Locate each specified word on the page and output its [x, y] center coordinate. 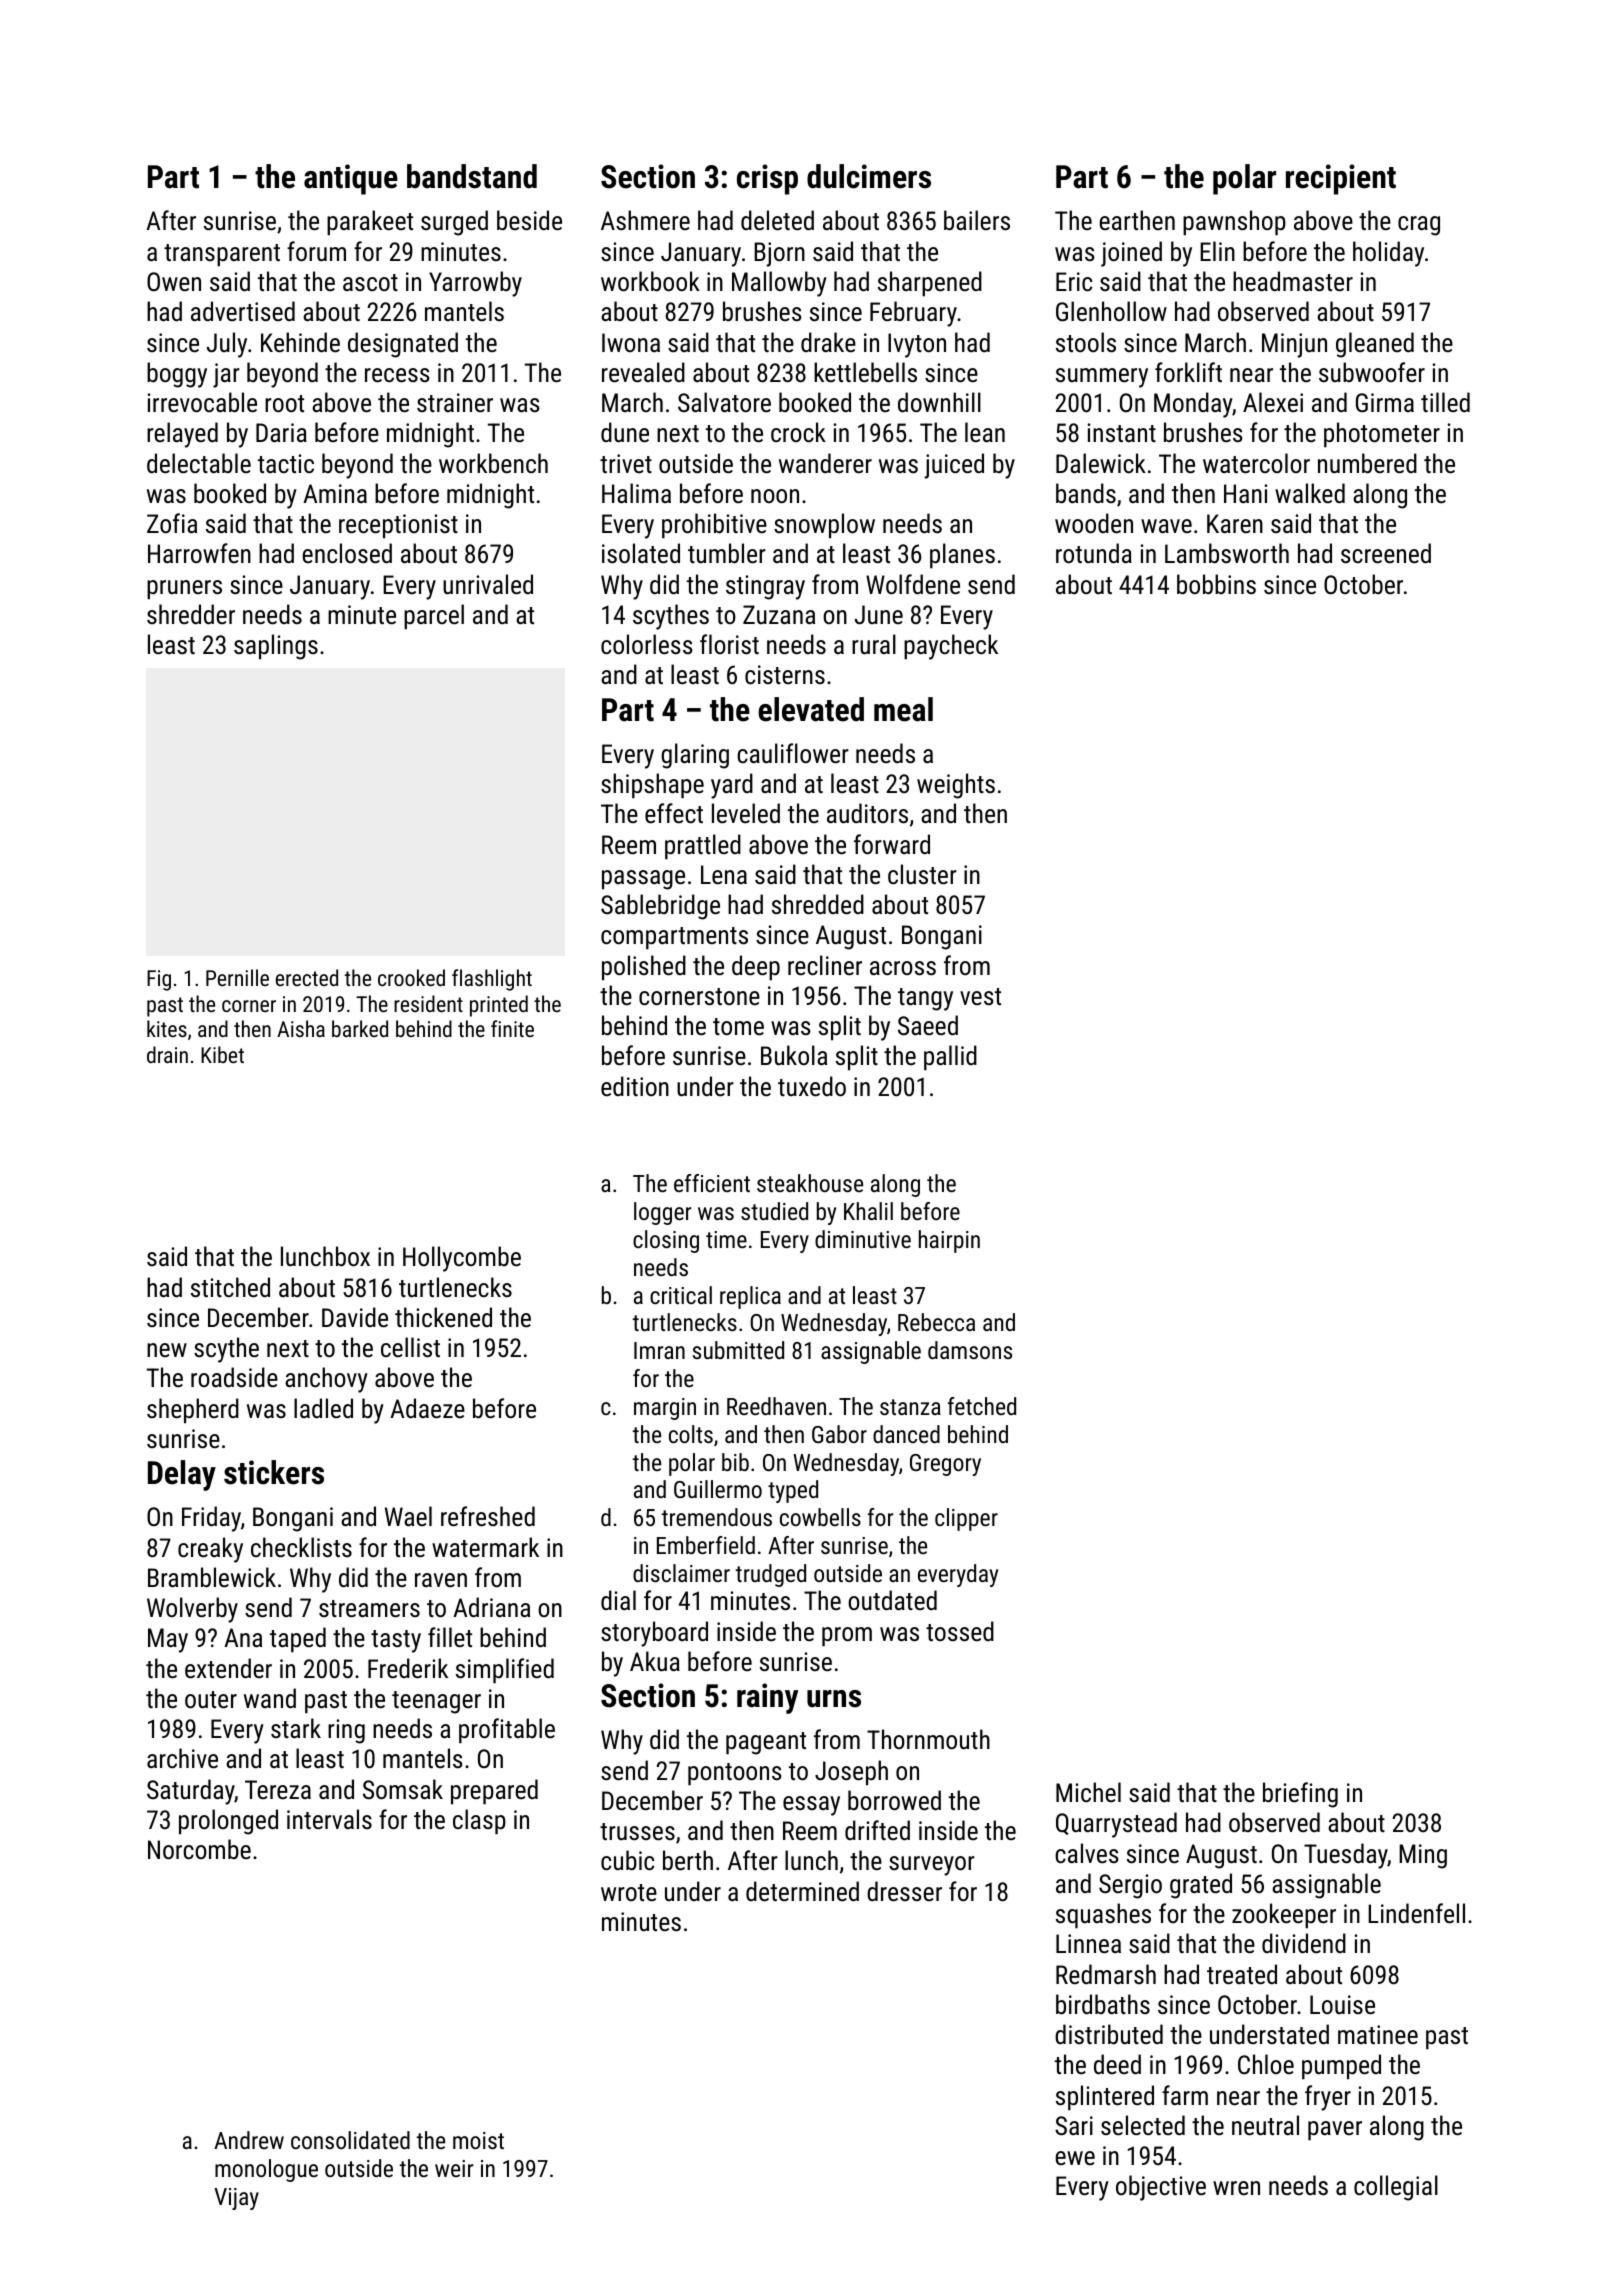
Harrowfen [199, 553]
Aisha [301, 1028]
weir [454, 2168]
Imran [659, 1350]
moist [478, 2140]
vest [980, 996]
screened [1386, 553]
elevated [811, 709]
